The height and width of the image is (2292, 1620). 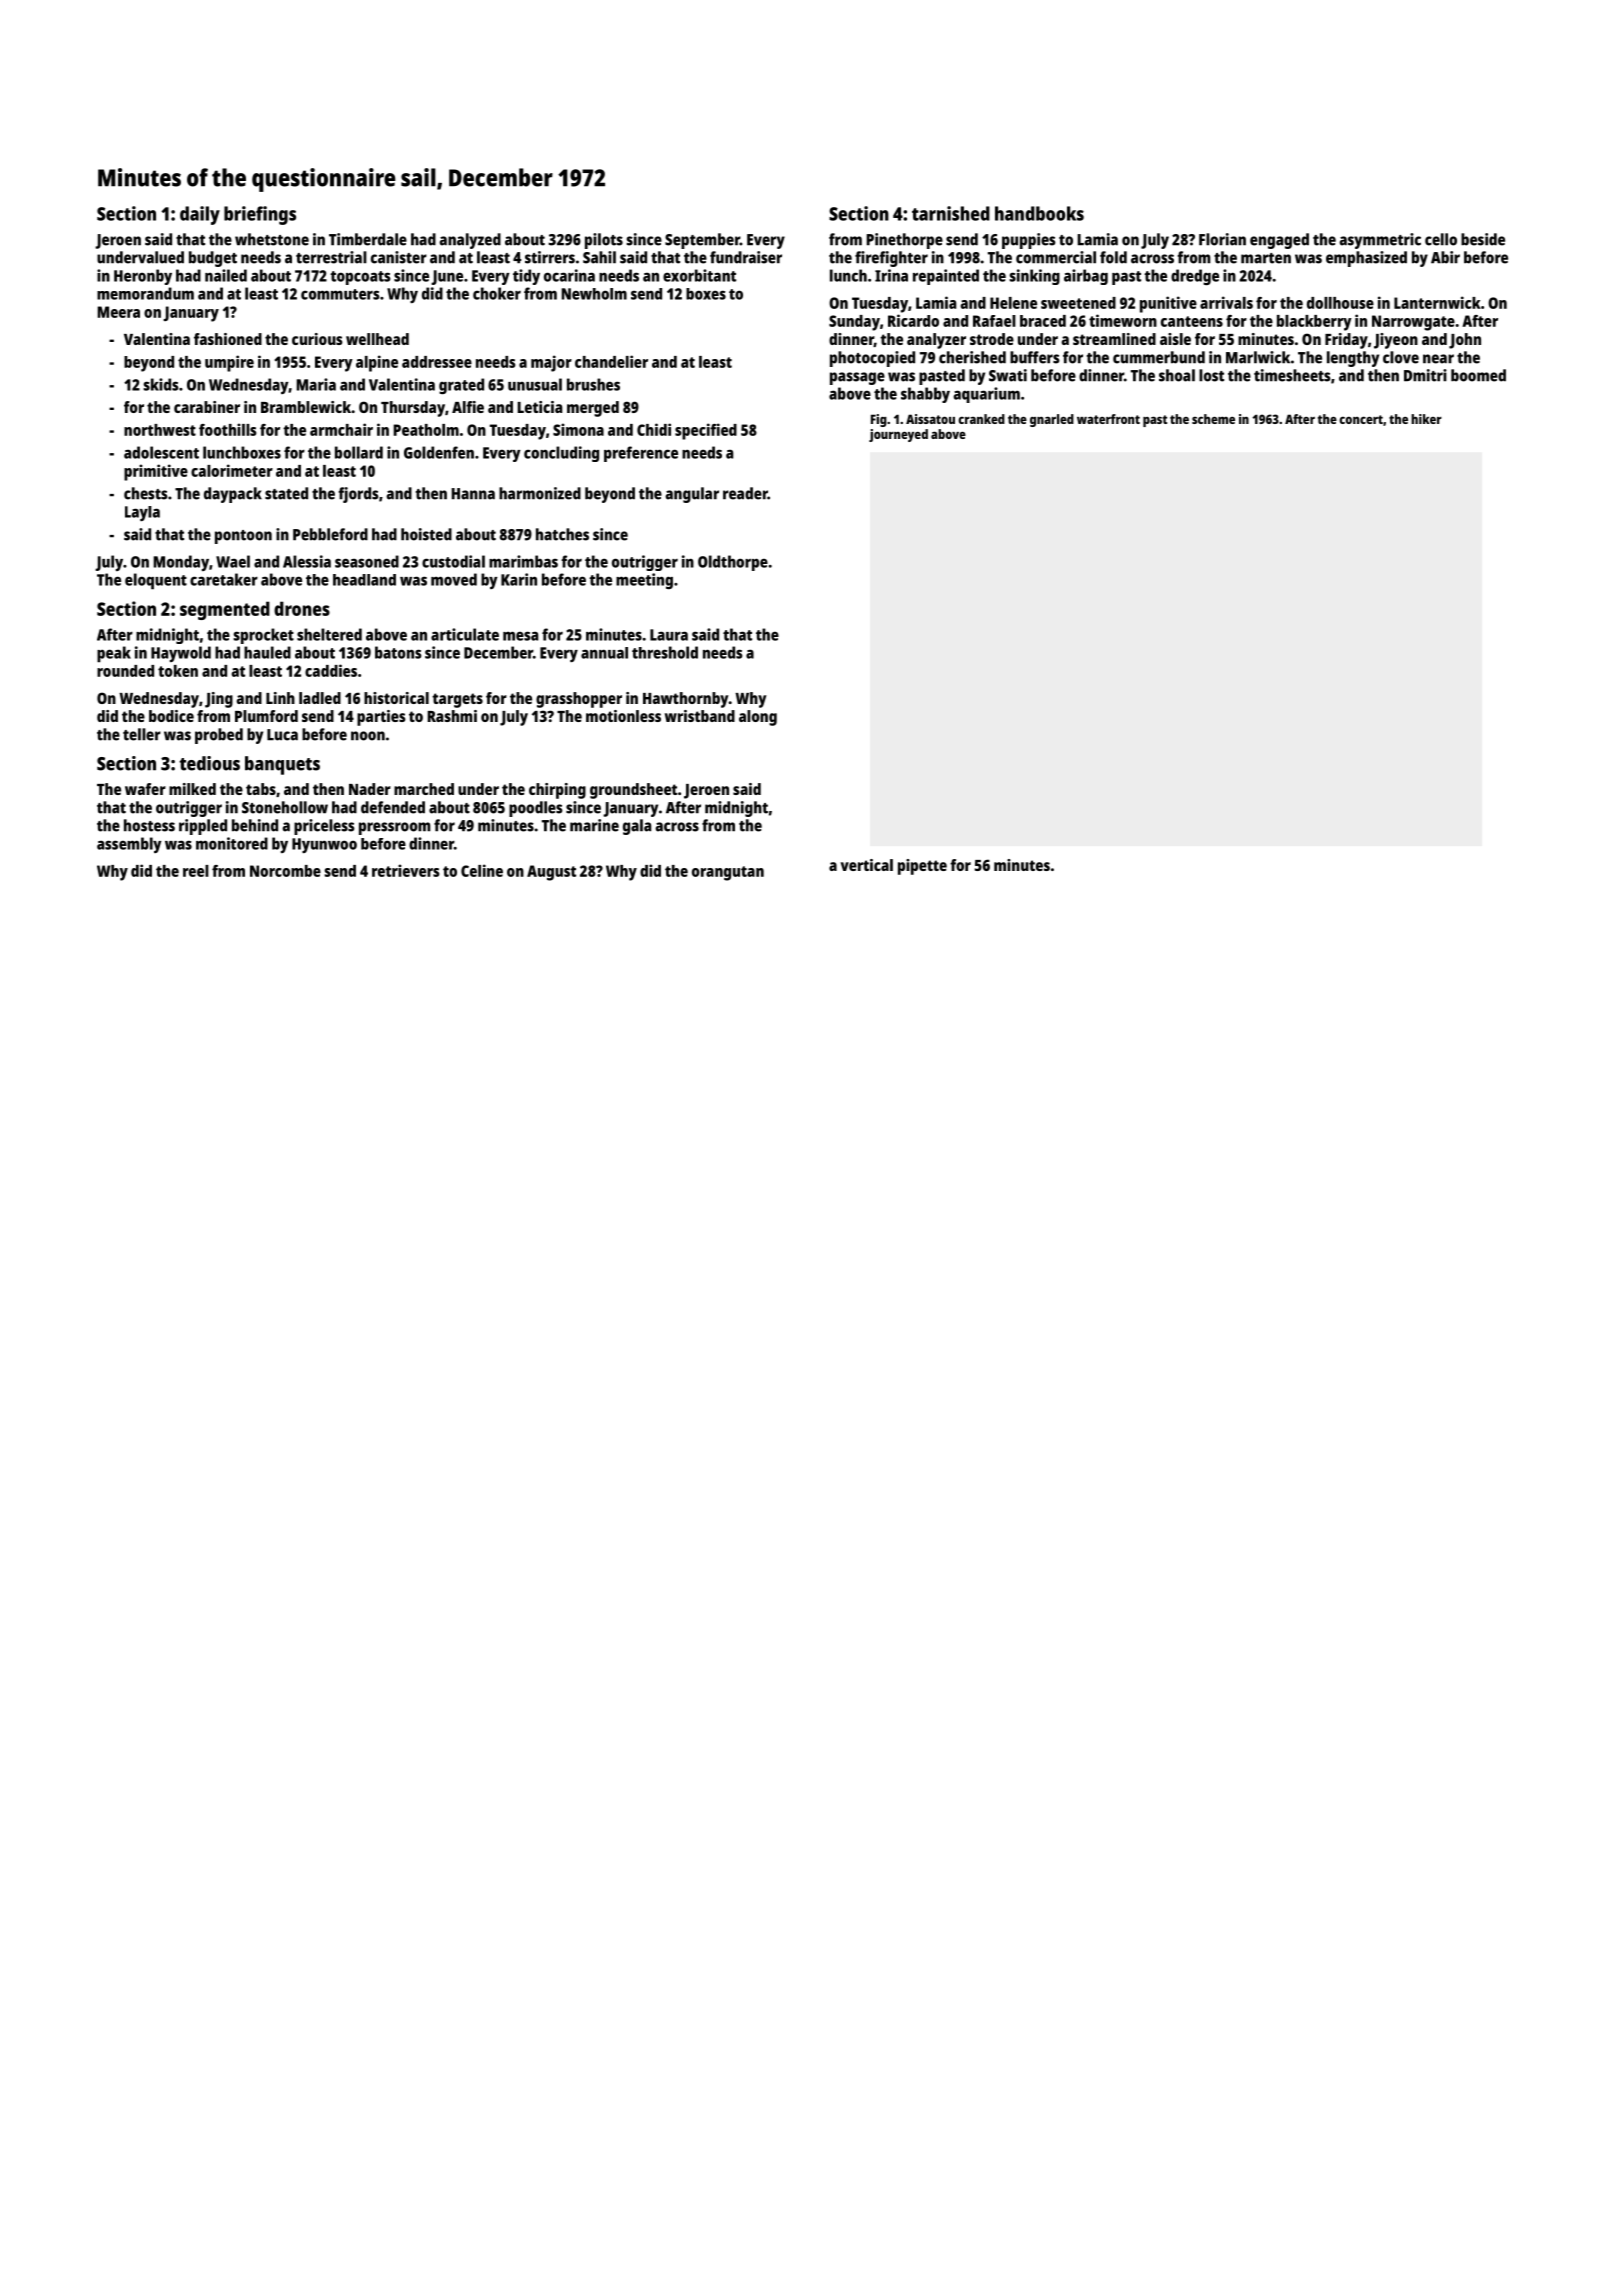 What do you see at coordinates (1426, 419) in the image?
I see `hiker` at bounding box center [1426, 419].
